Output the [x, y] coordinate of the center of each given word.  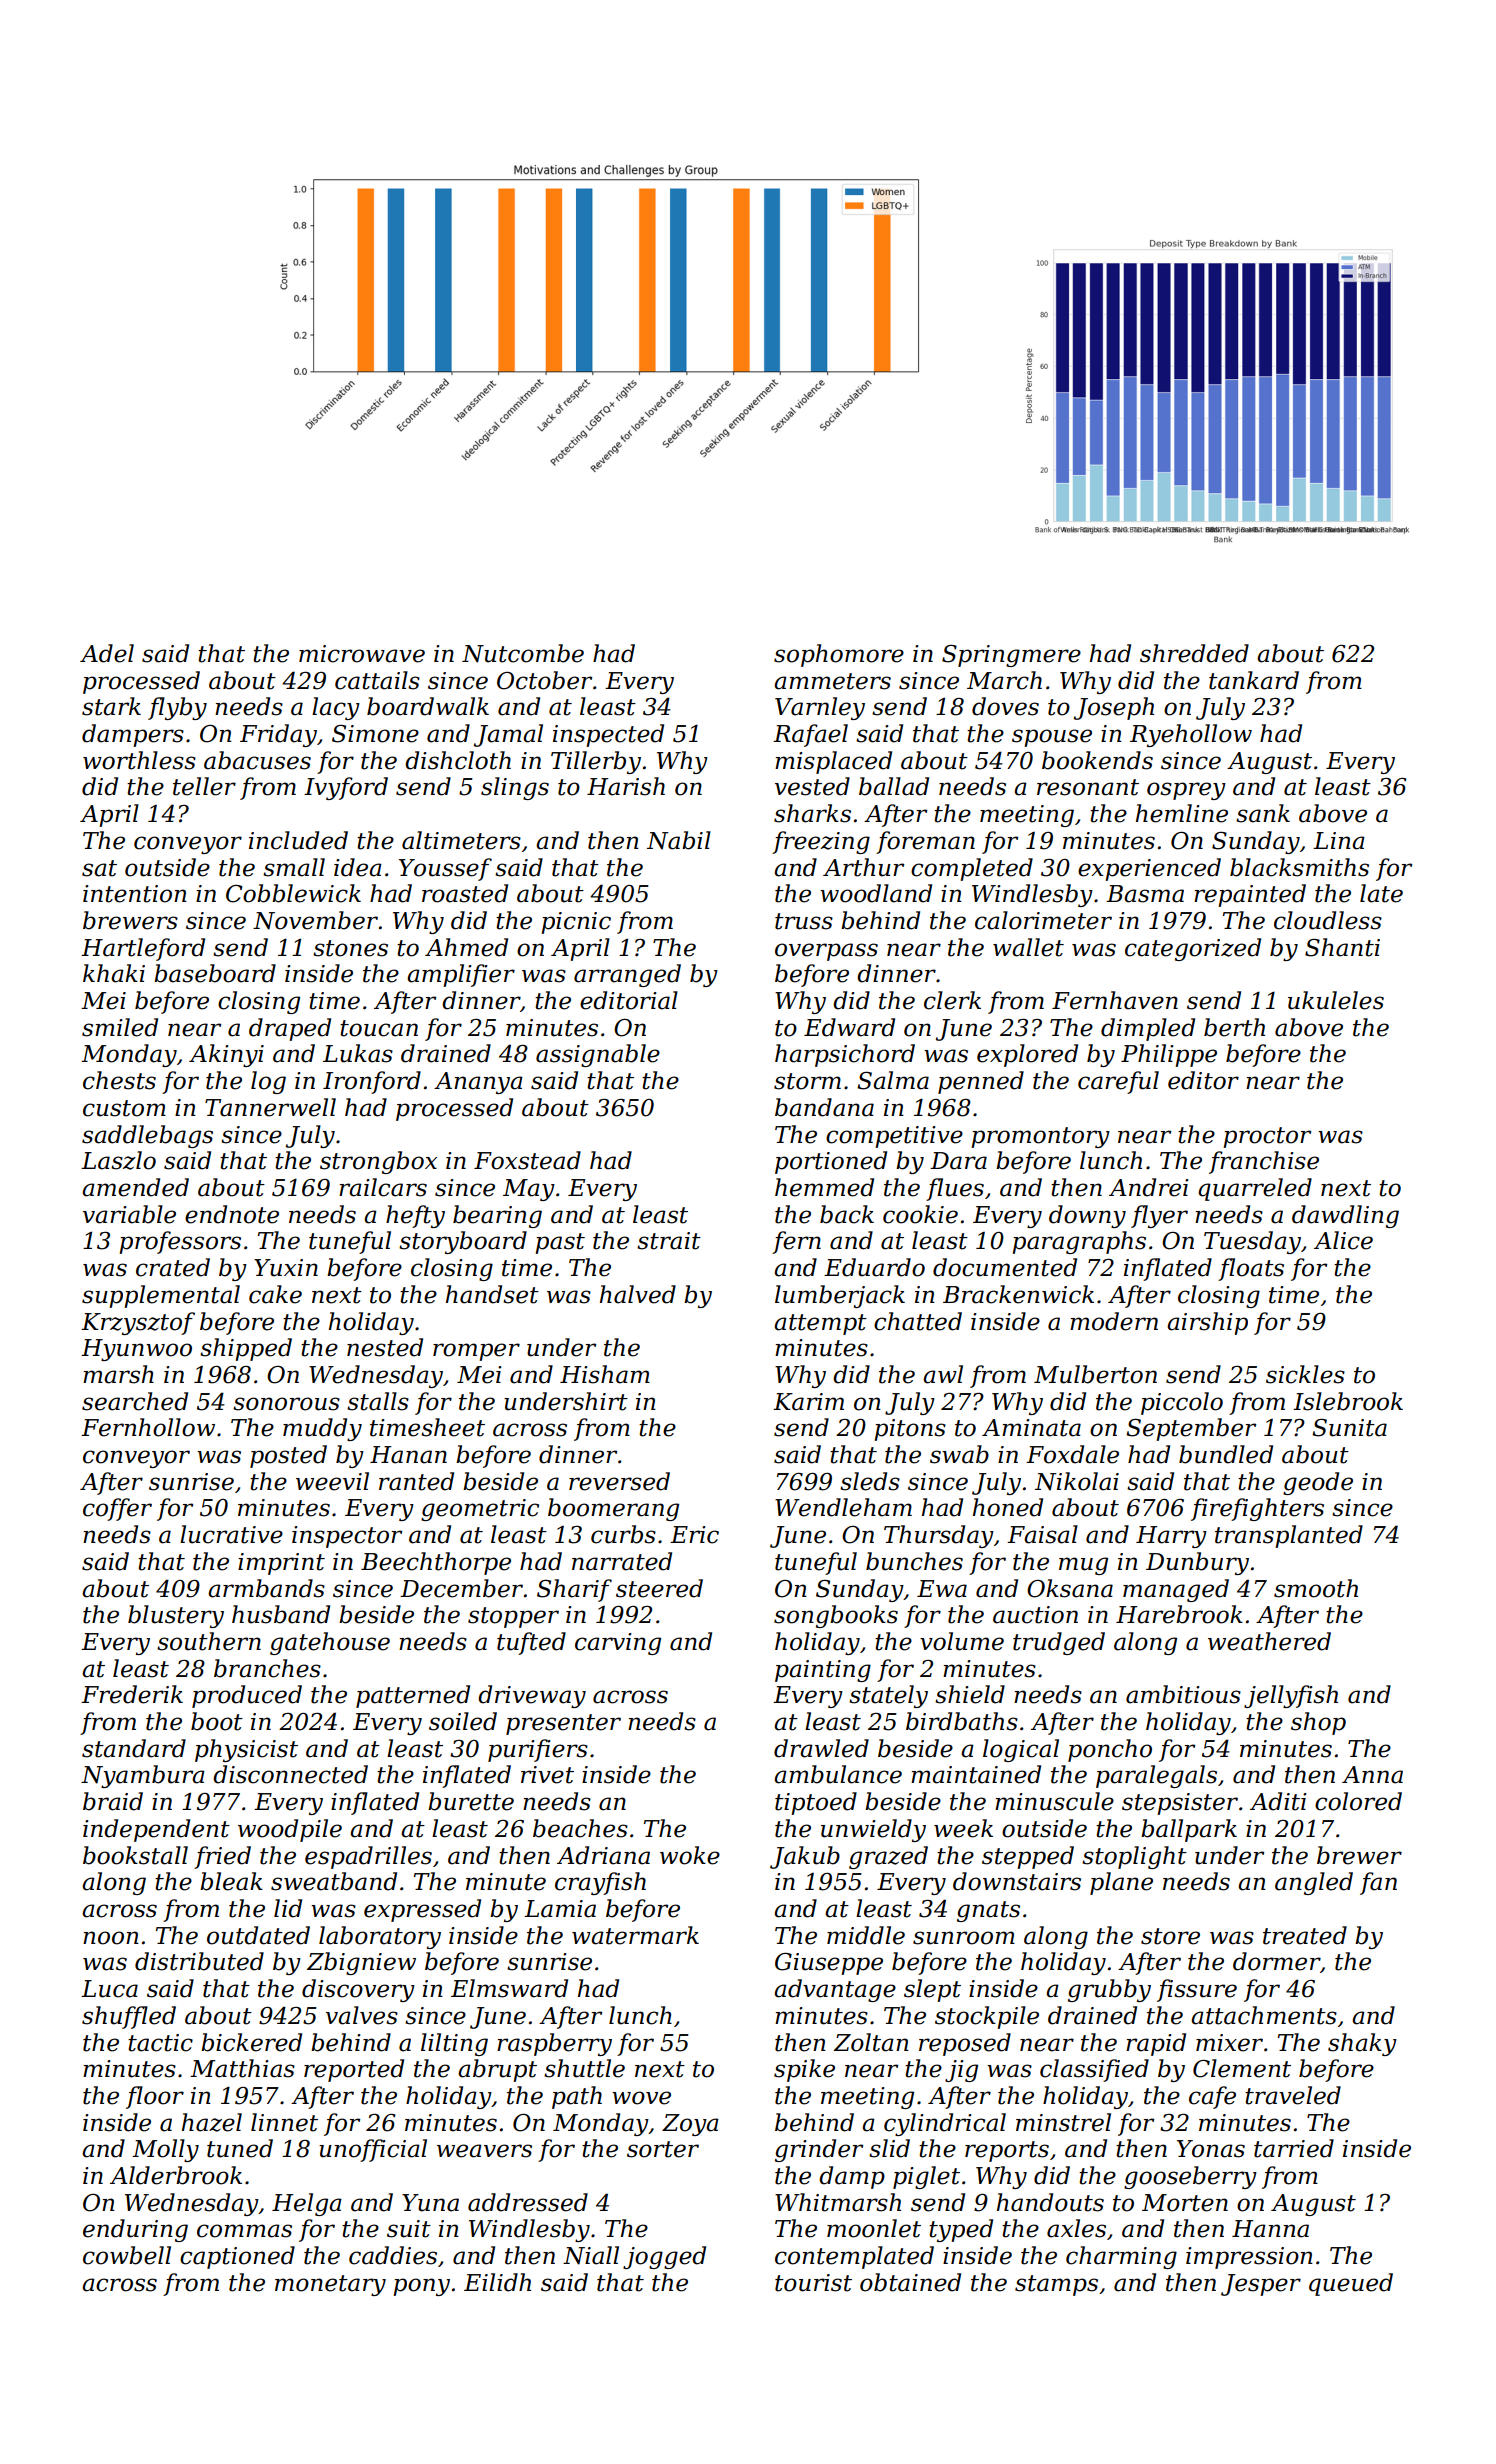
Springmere [1011, 656]
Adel [107, 653]
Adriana [603, 1855]
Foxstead [527, 1160]
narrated [622, 1561]
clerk [952, 1000]
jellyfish [1291, 1696]
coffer [117, 1509]
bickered [251, 2042]
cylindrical [945, 2124]
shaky [1362, 2044]
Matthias [242, 2068]
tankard [1254, 680]
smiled [120, 1027]
